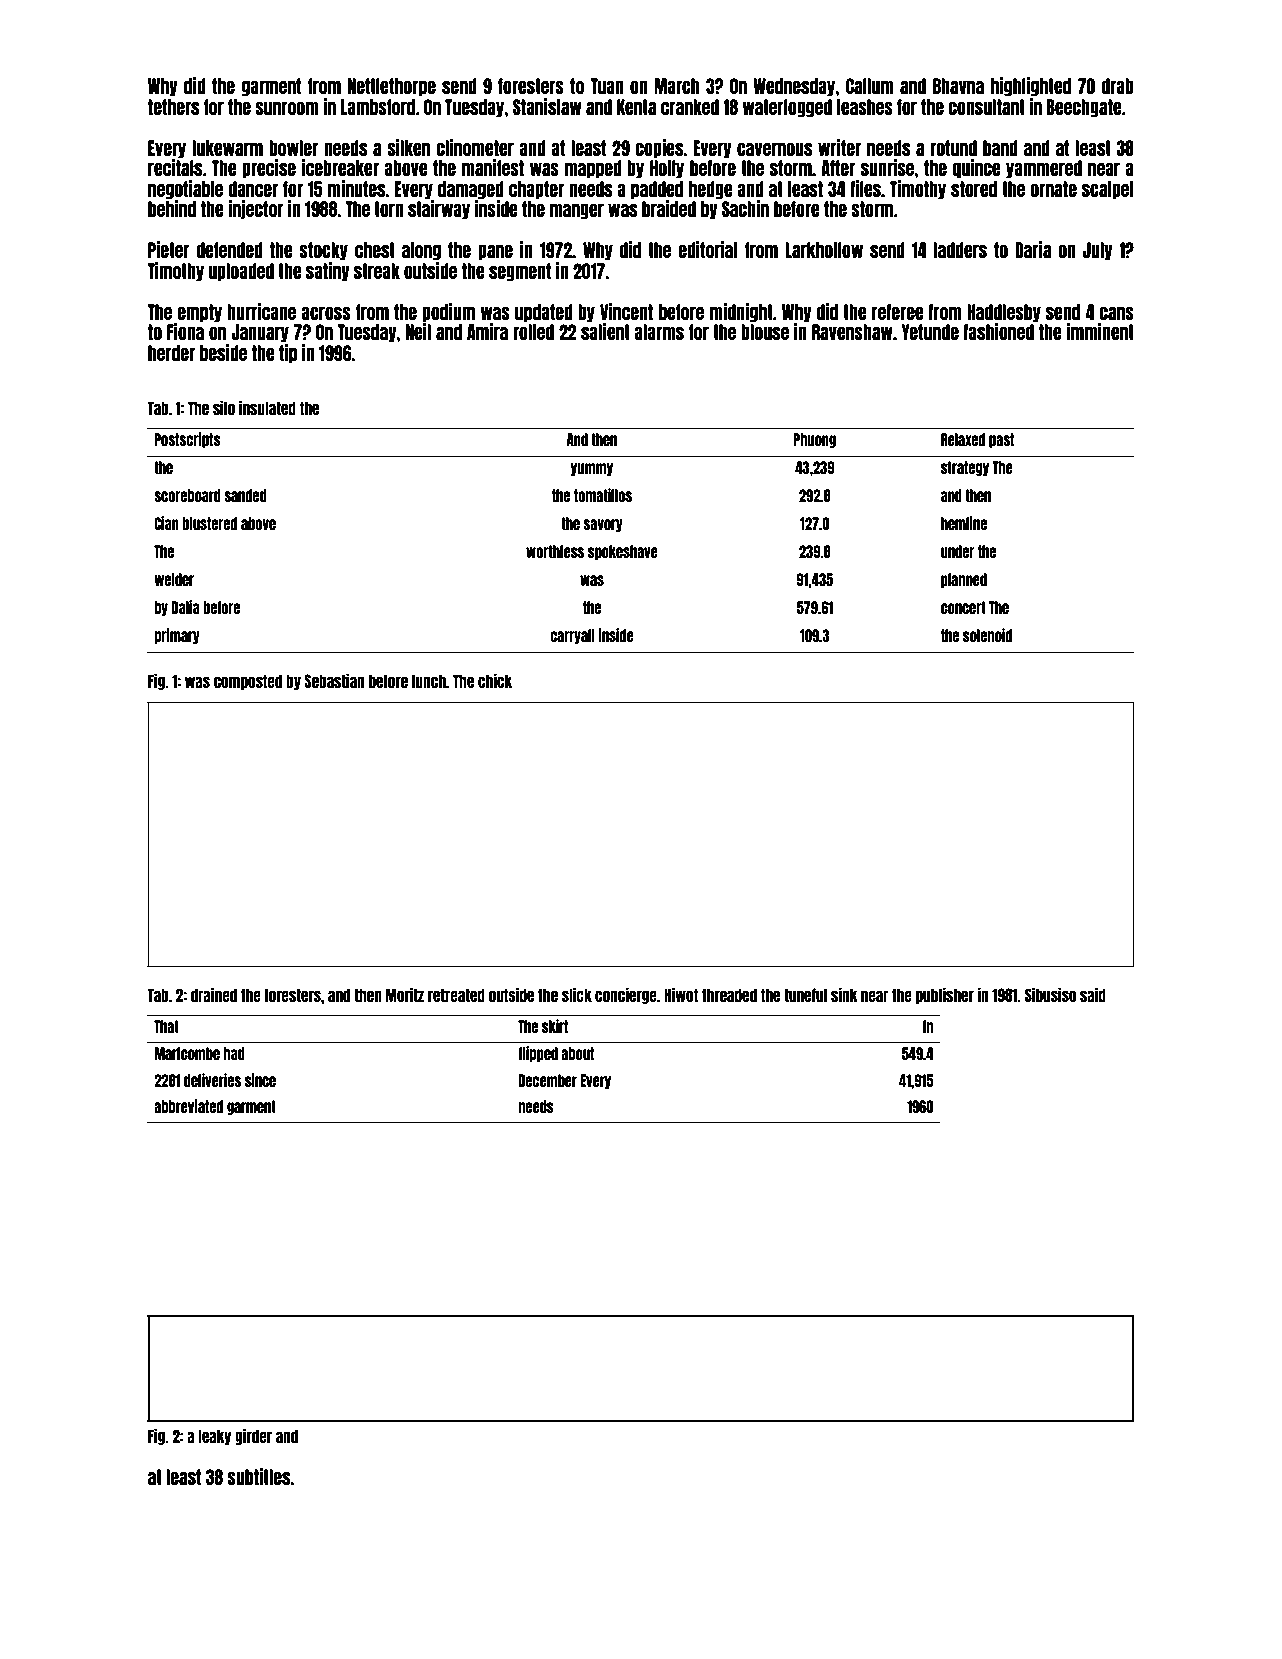 The image size is (1282, 1659). I want to click on imminent, so click(1100, 331).
